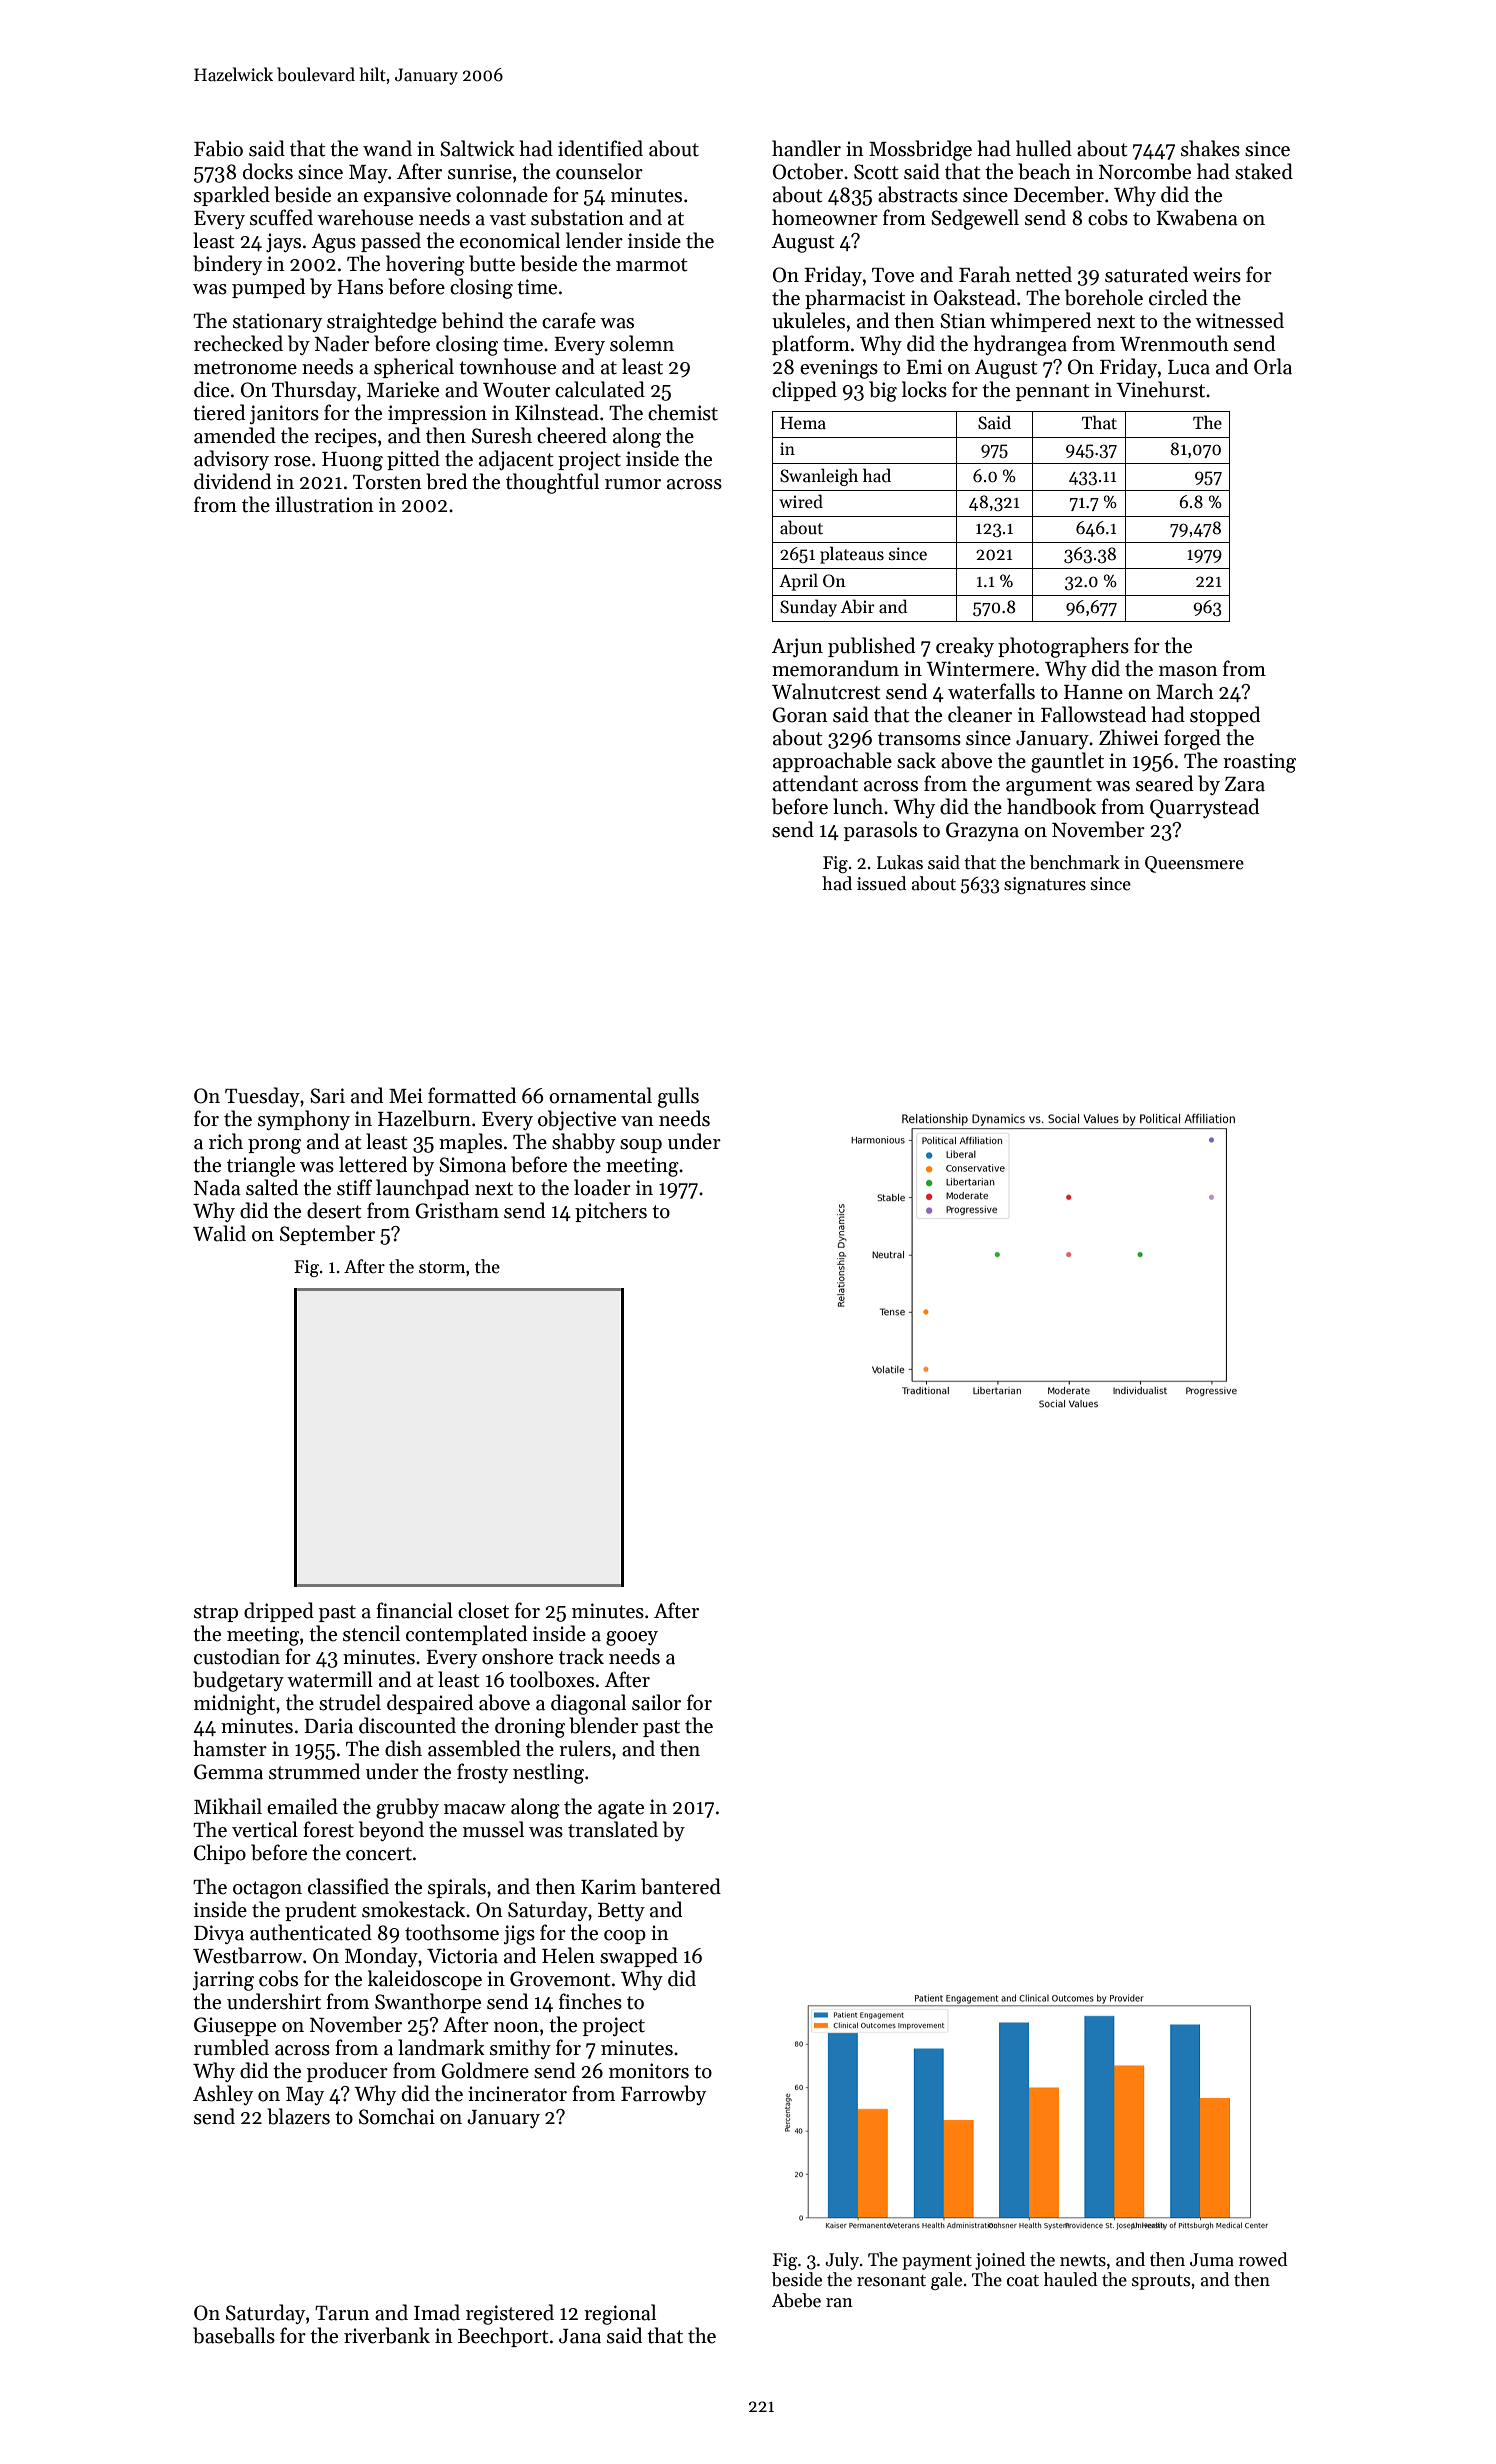 The width and height of the page is (1496, 2464). What do you see at coordinates (678, 1097) in the page?
I see `gulls` at bounding box center [678, 1097].
